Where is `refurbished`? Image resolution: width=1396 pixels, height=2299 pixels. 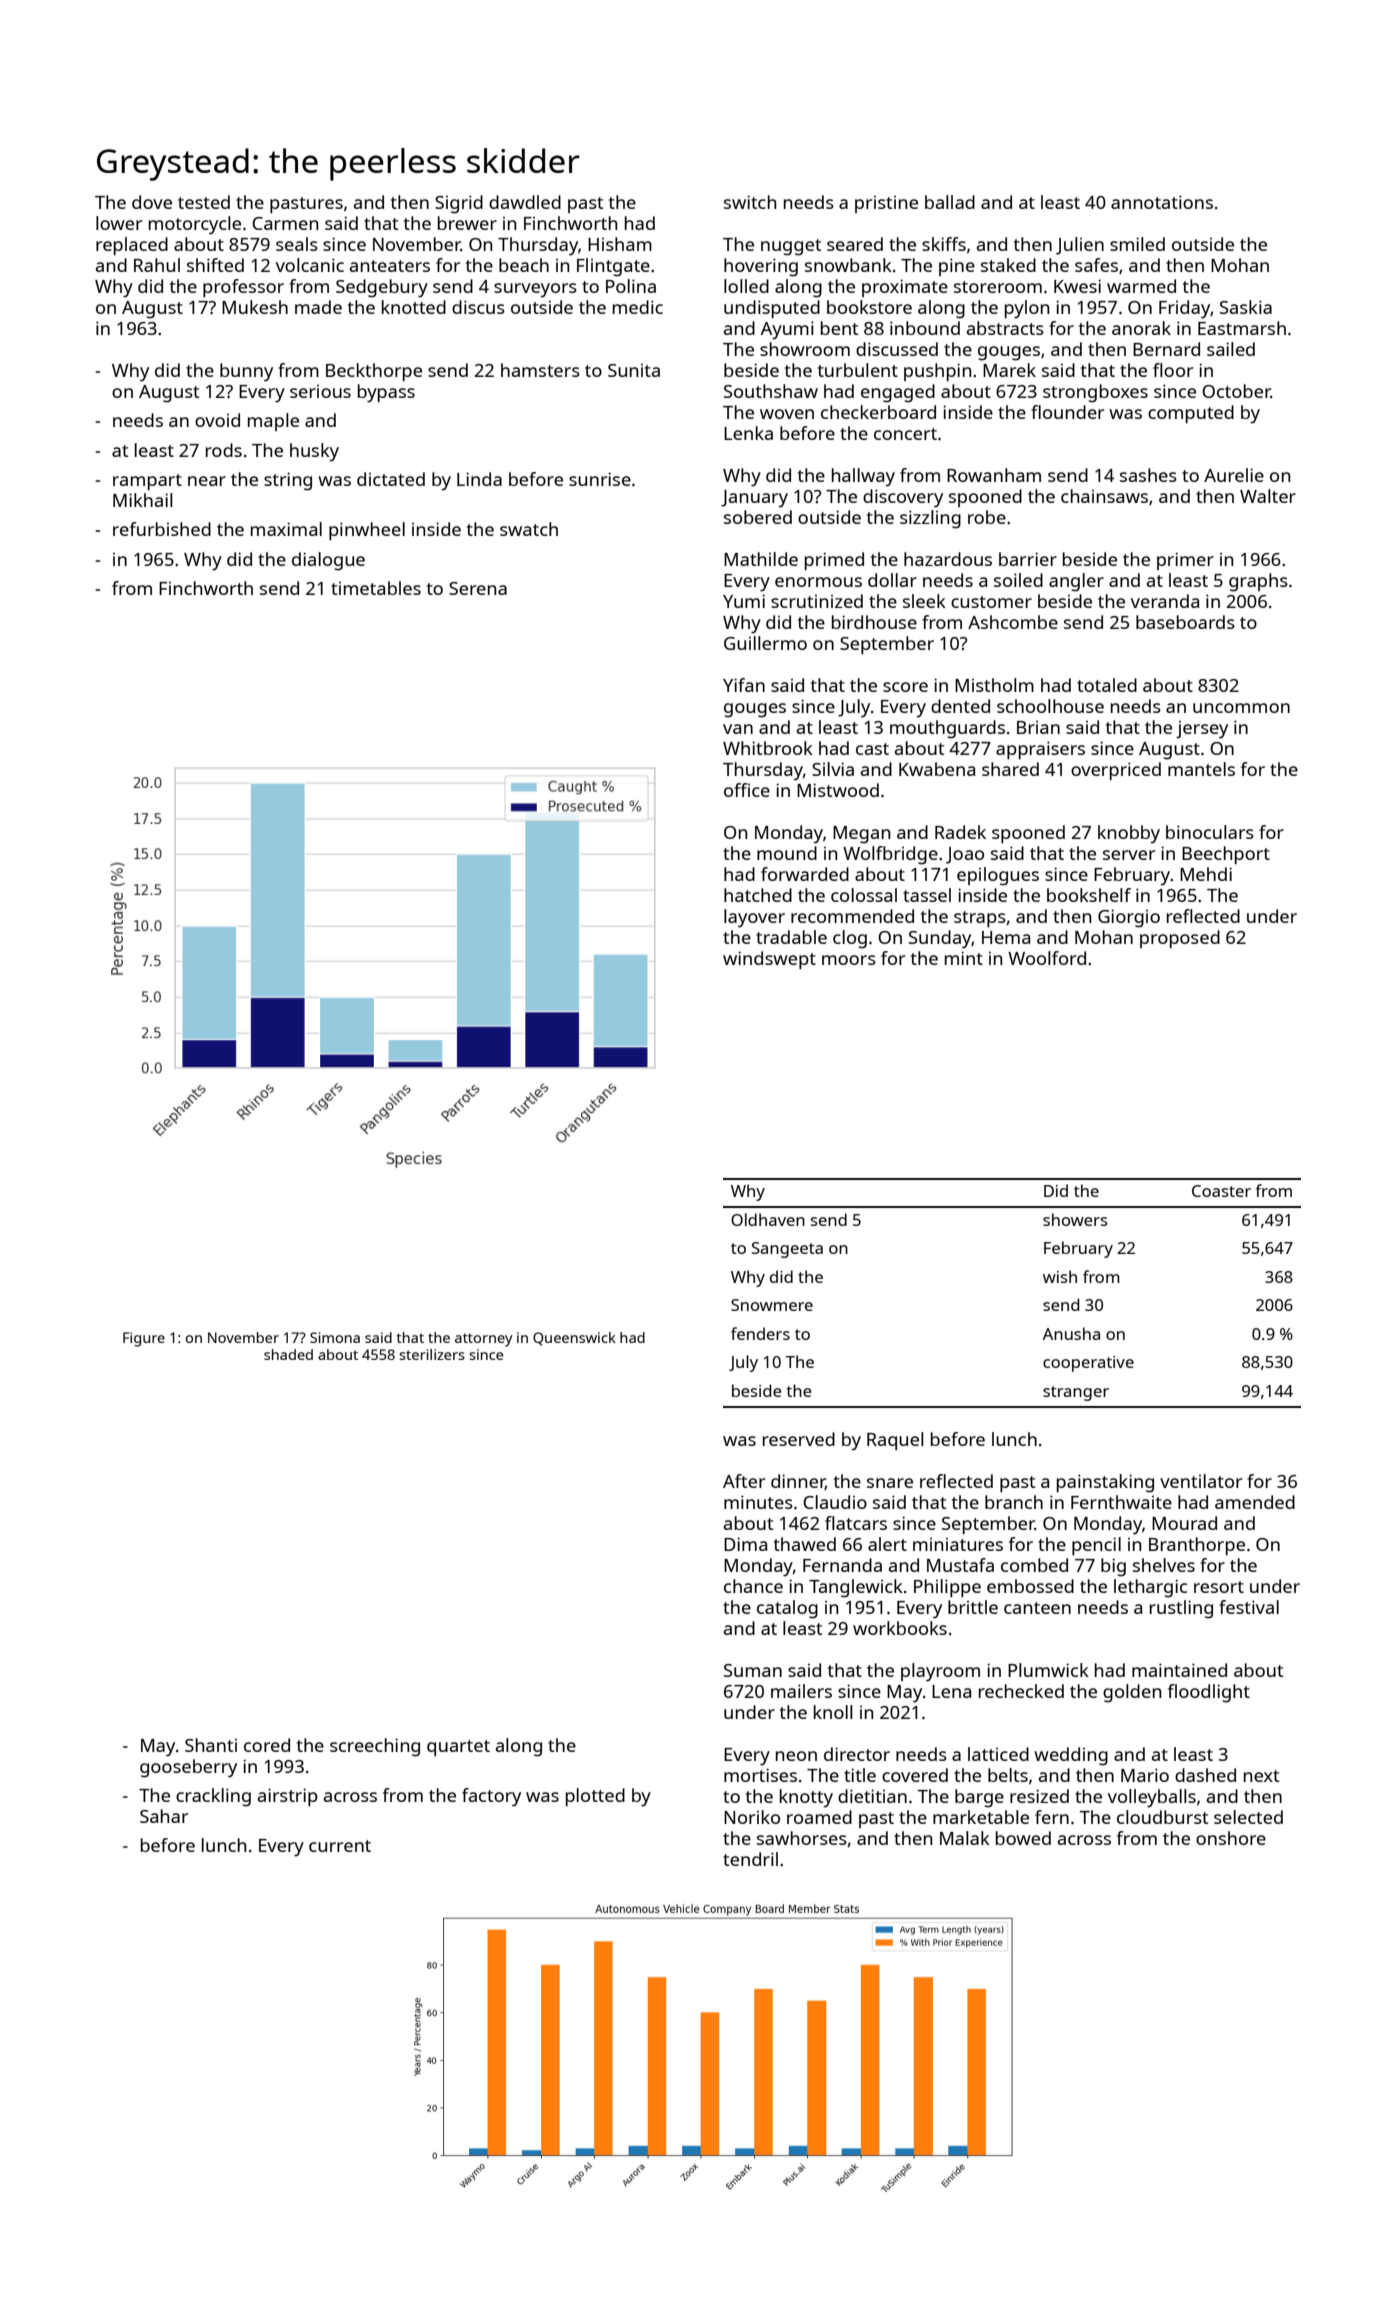 refurbished is located at coordinates (162, 529).
